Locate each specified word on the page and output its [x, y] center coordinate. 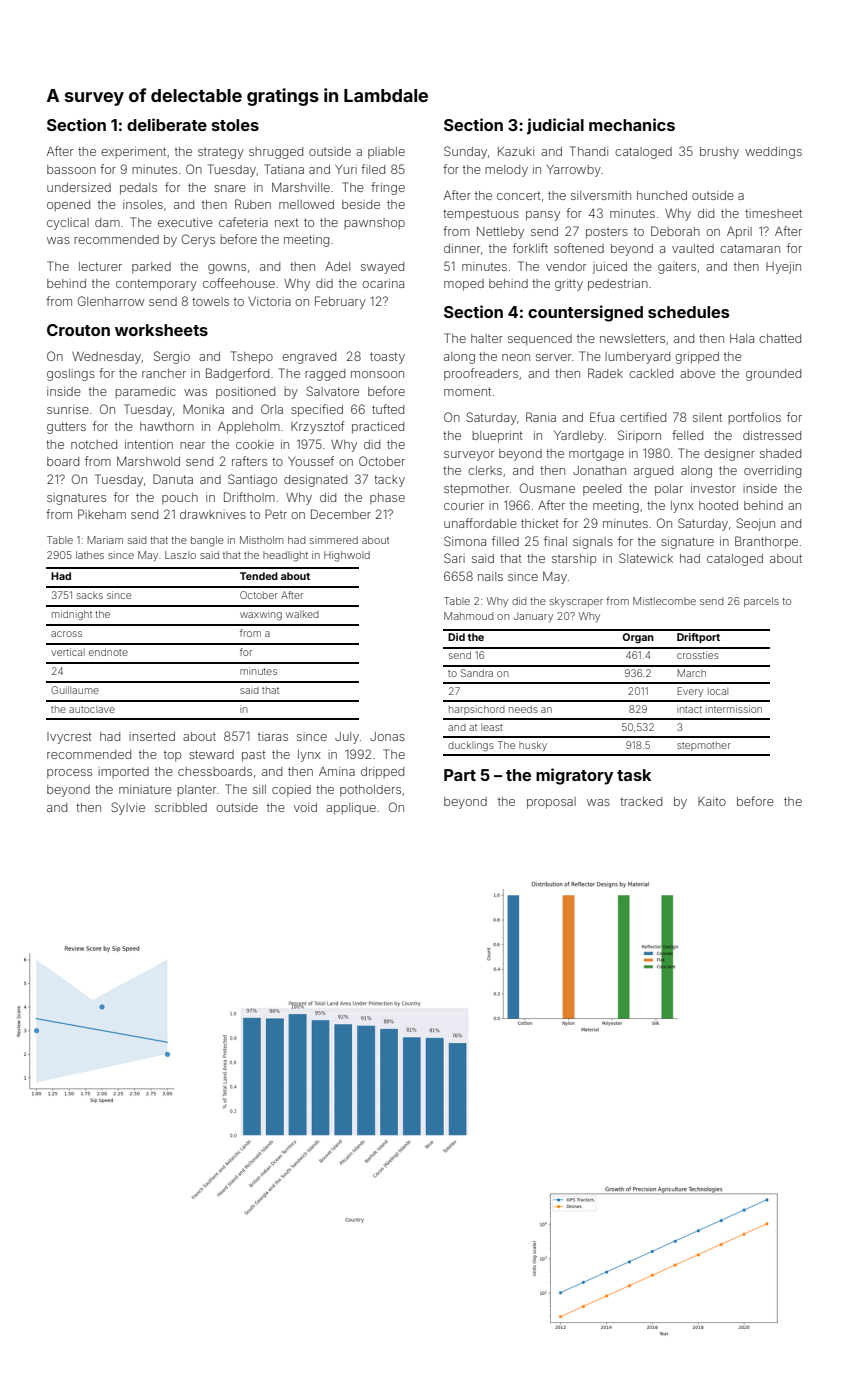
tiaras [273, 736]
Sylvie [128, 808]
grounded [773, 375]
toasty [387, 358]
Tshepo [252, 357]
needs [523, 709]
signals [593, 543]
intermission [734, 709]
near [192, 445]
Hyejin [783, 268]
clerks [485, 470]
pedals [138, 189]
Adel [337, 266]
